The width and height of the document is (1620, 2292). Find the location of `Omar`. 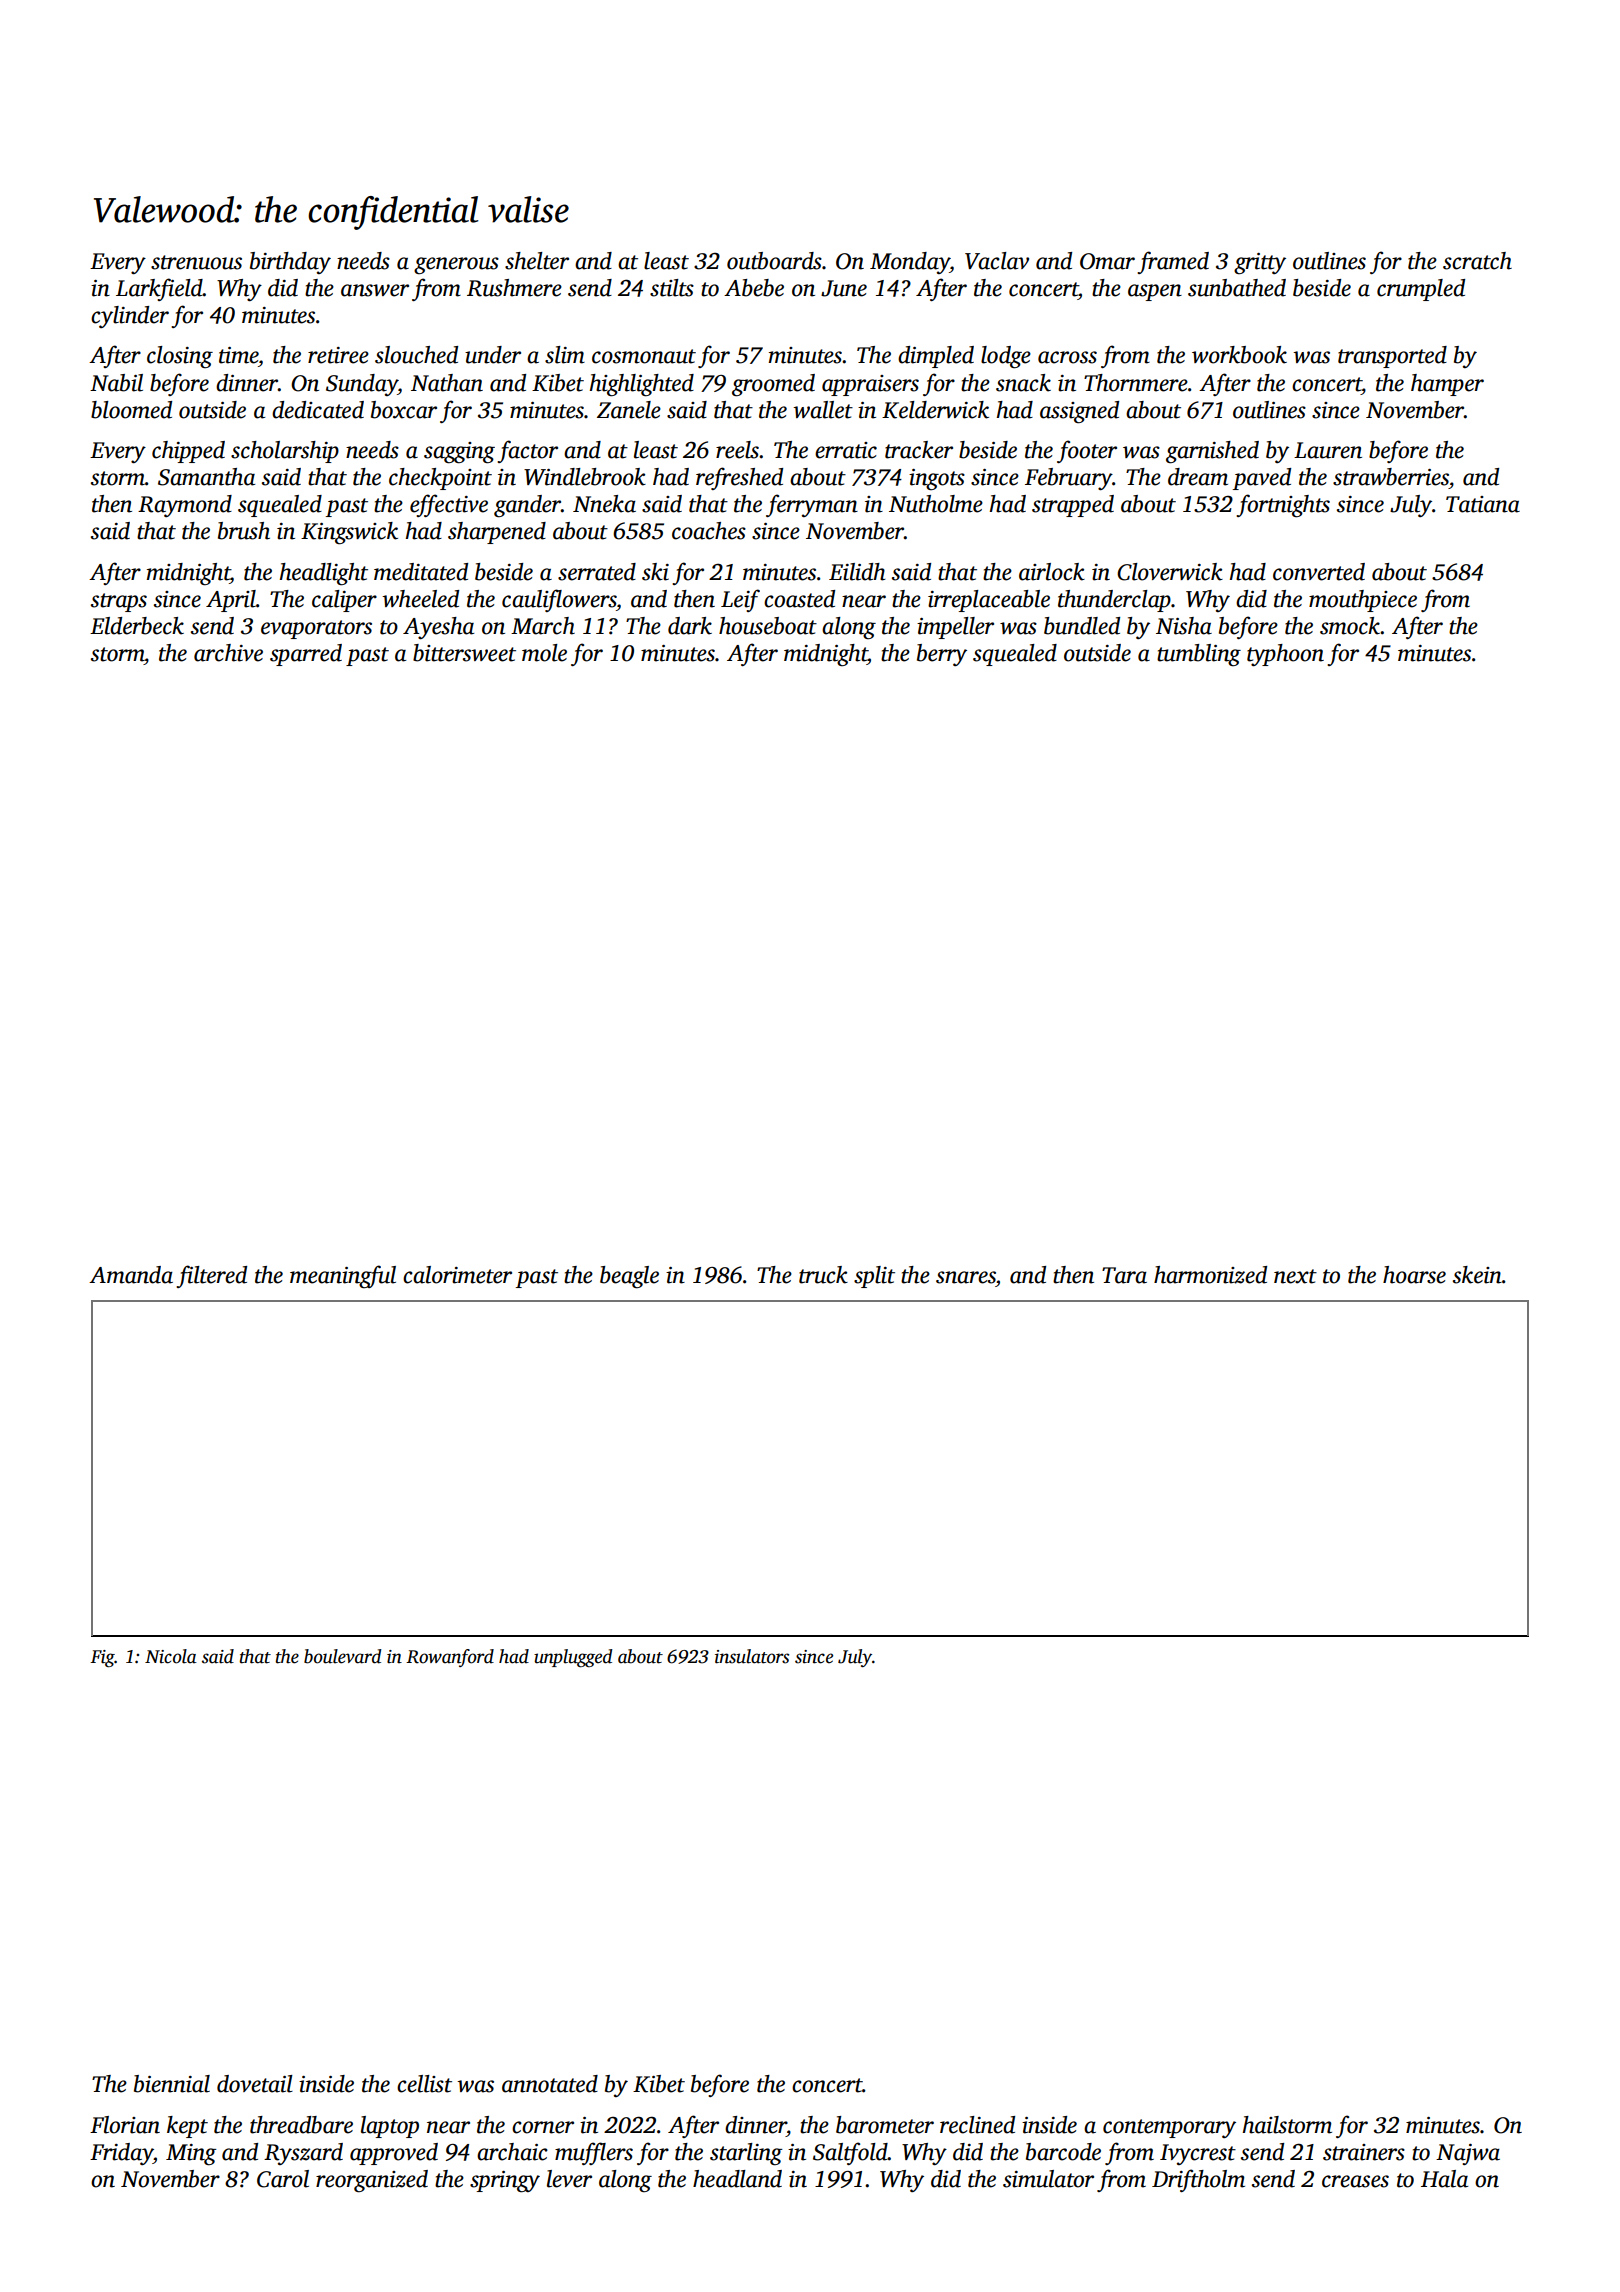

Omar is located at coordinates (1107, 261).
